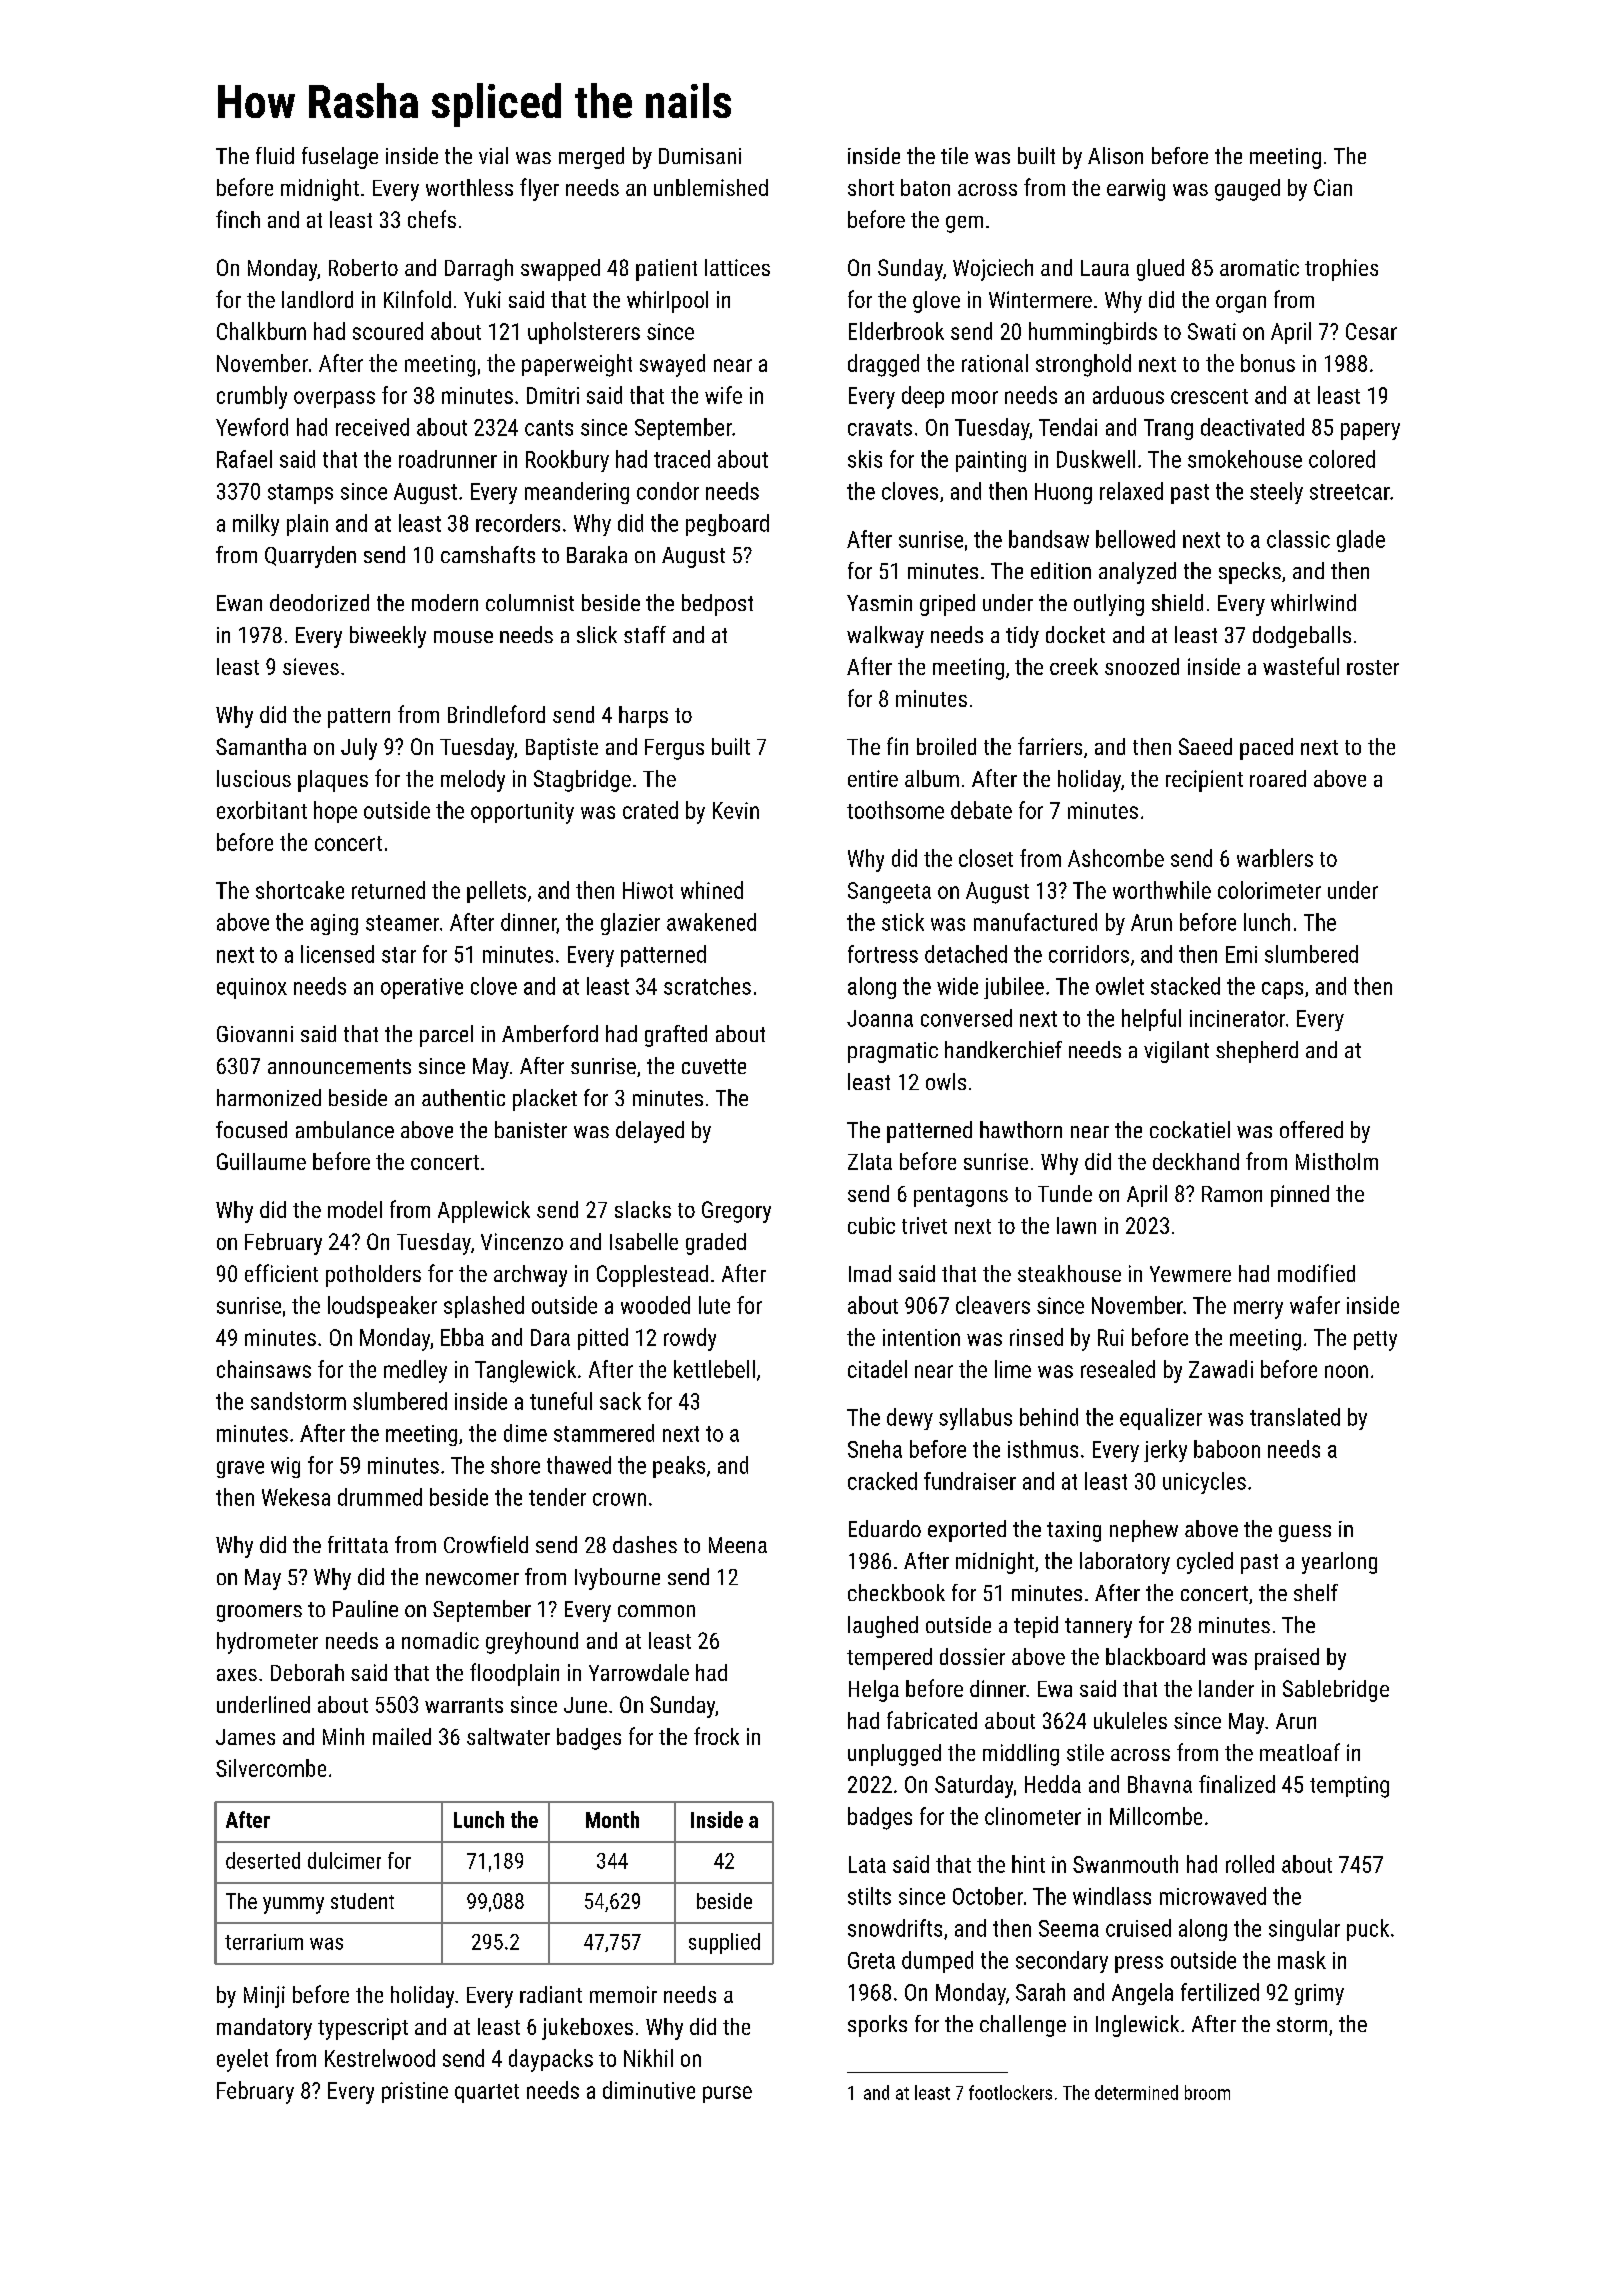 The height and width of the image is (2292, 1620). Describe the element at coordinates (655, 1305) in the image. I see `wooded` at that location.
